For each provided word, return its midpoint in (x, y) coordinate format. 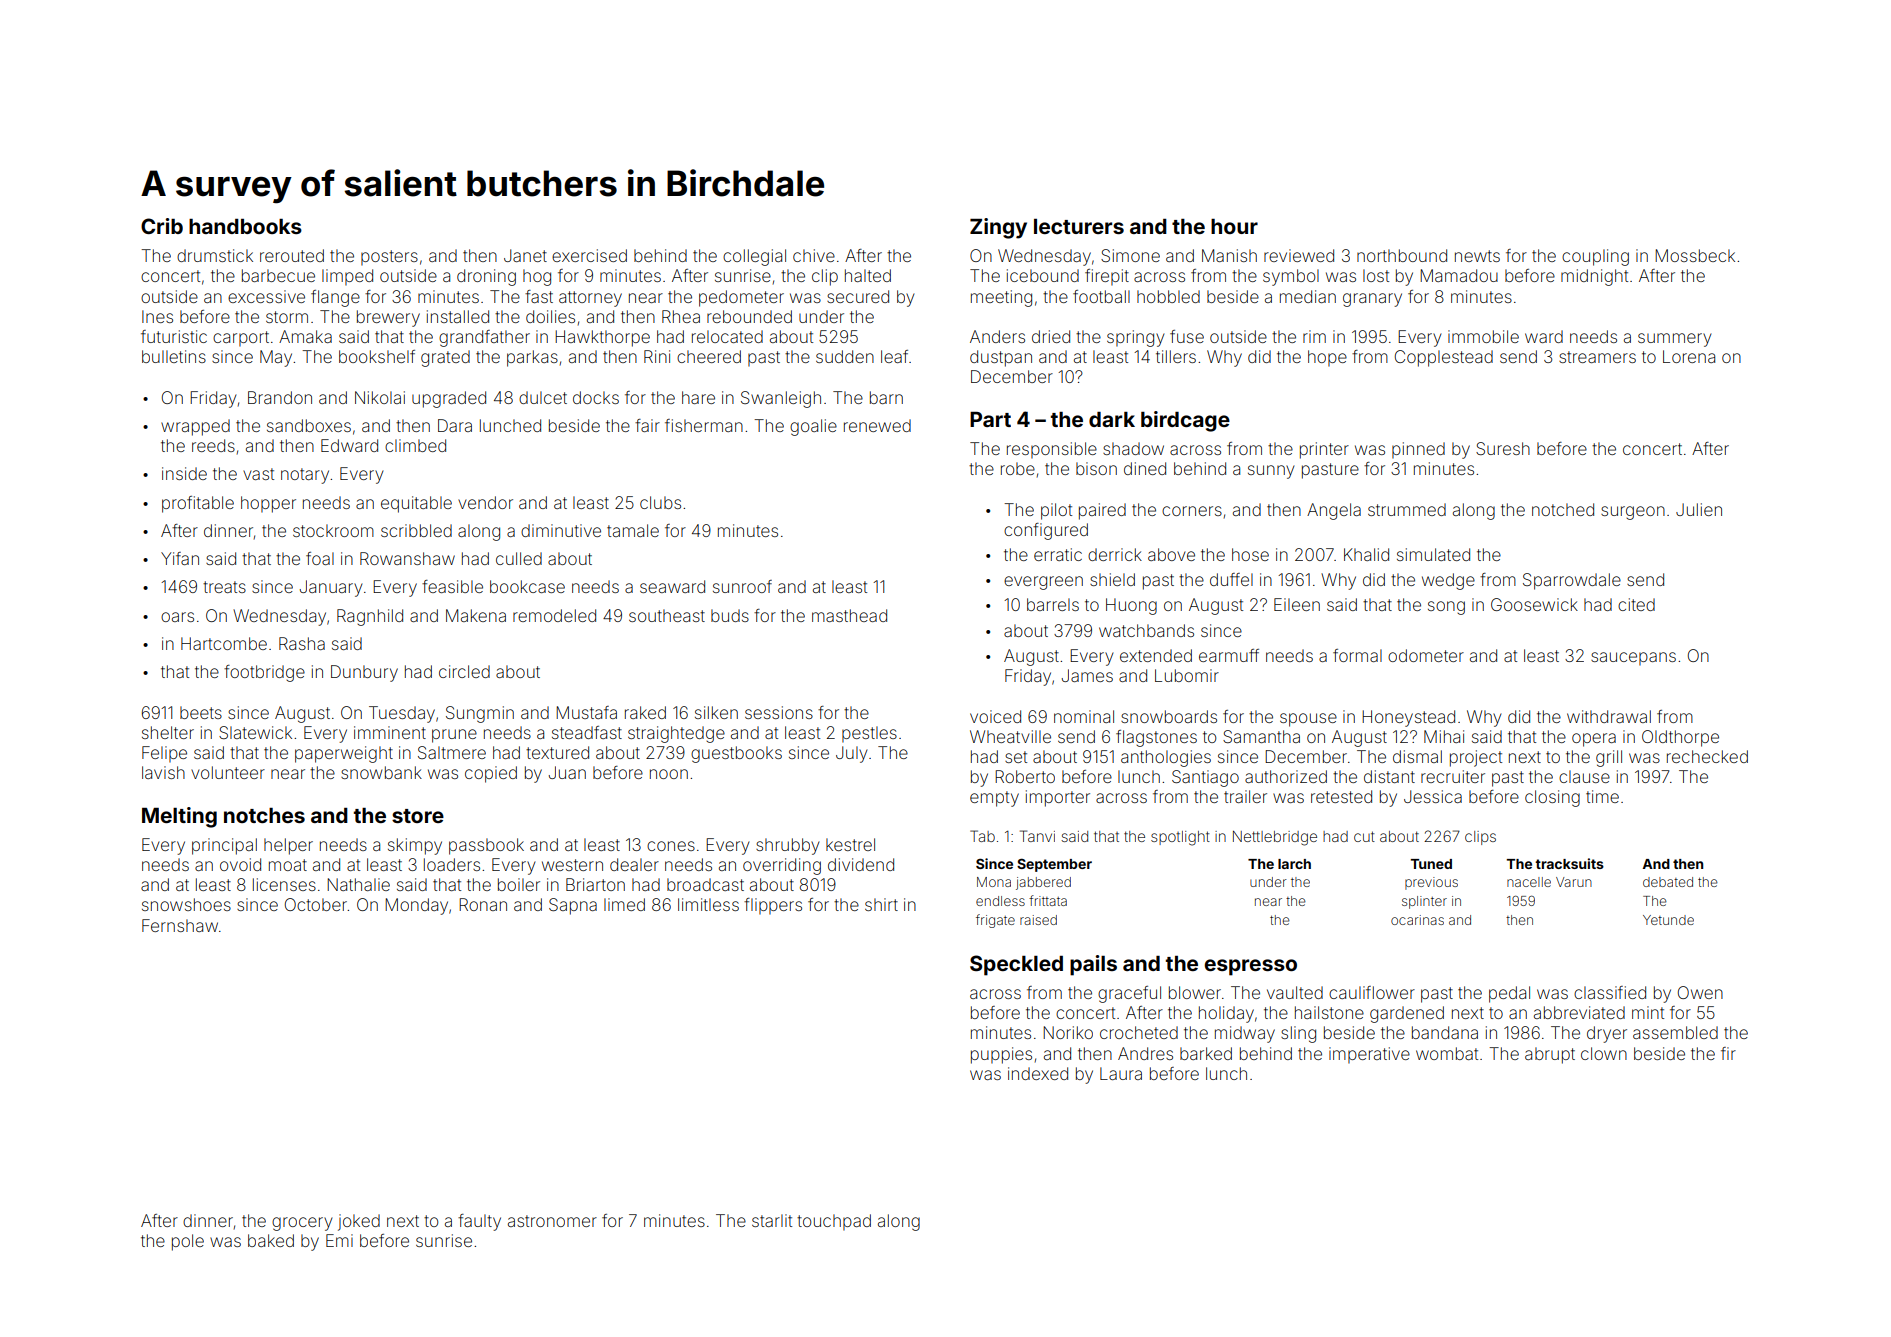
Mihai (1444, 736)
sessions (779, 712)
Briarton (595, 884)
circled (464, 671)
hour (1234, 226)
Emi (339, 1240)
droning (486, 277)
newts (1477, 256)
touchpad (834, 1222)
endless (1000, 901)
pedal (1509, 994)
